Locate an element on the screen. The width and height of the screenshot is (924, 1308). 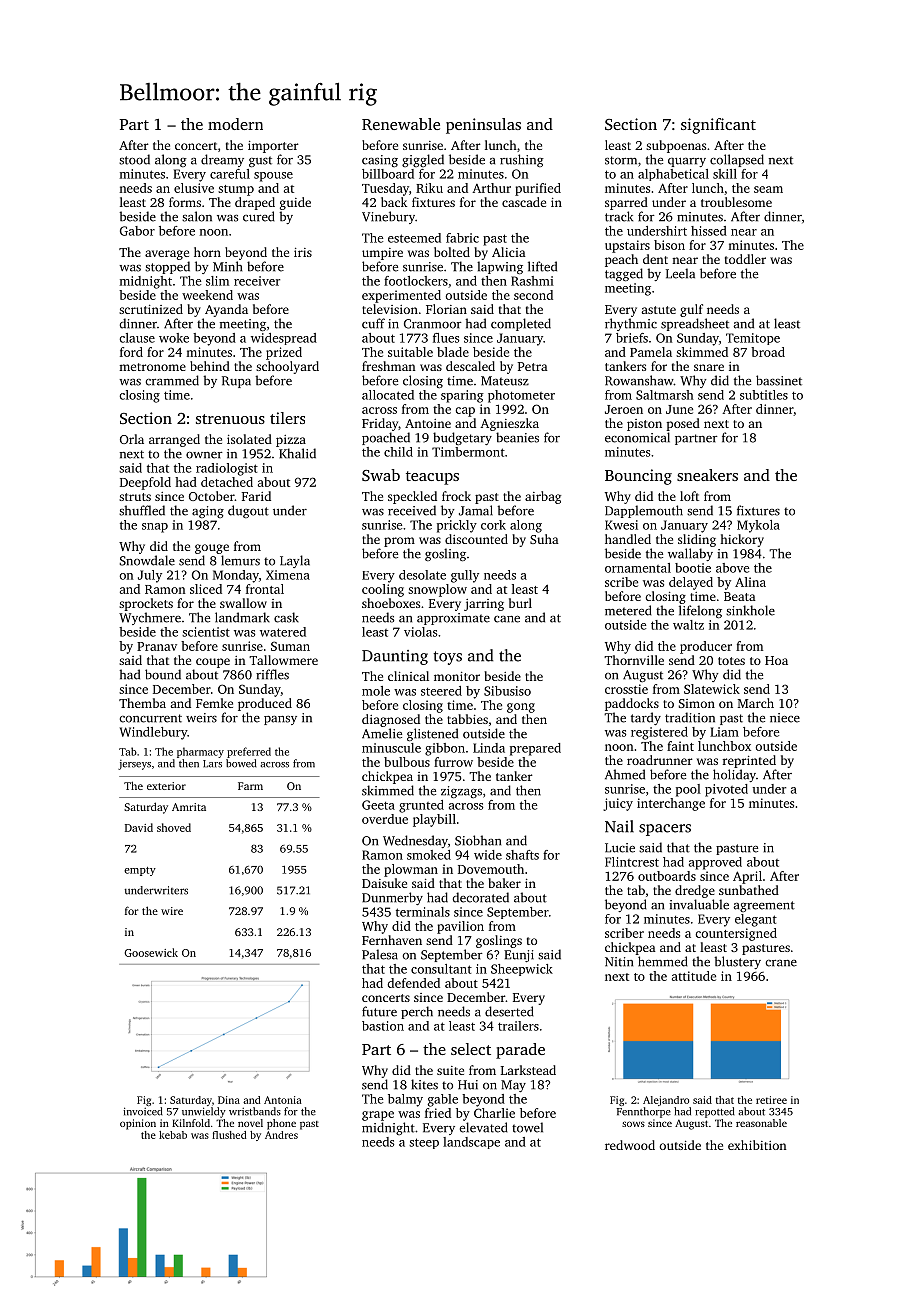
bassinet is located at coordinates (779, 380).
